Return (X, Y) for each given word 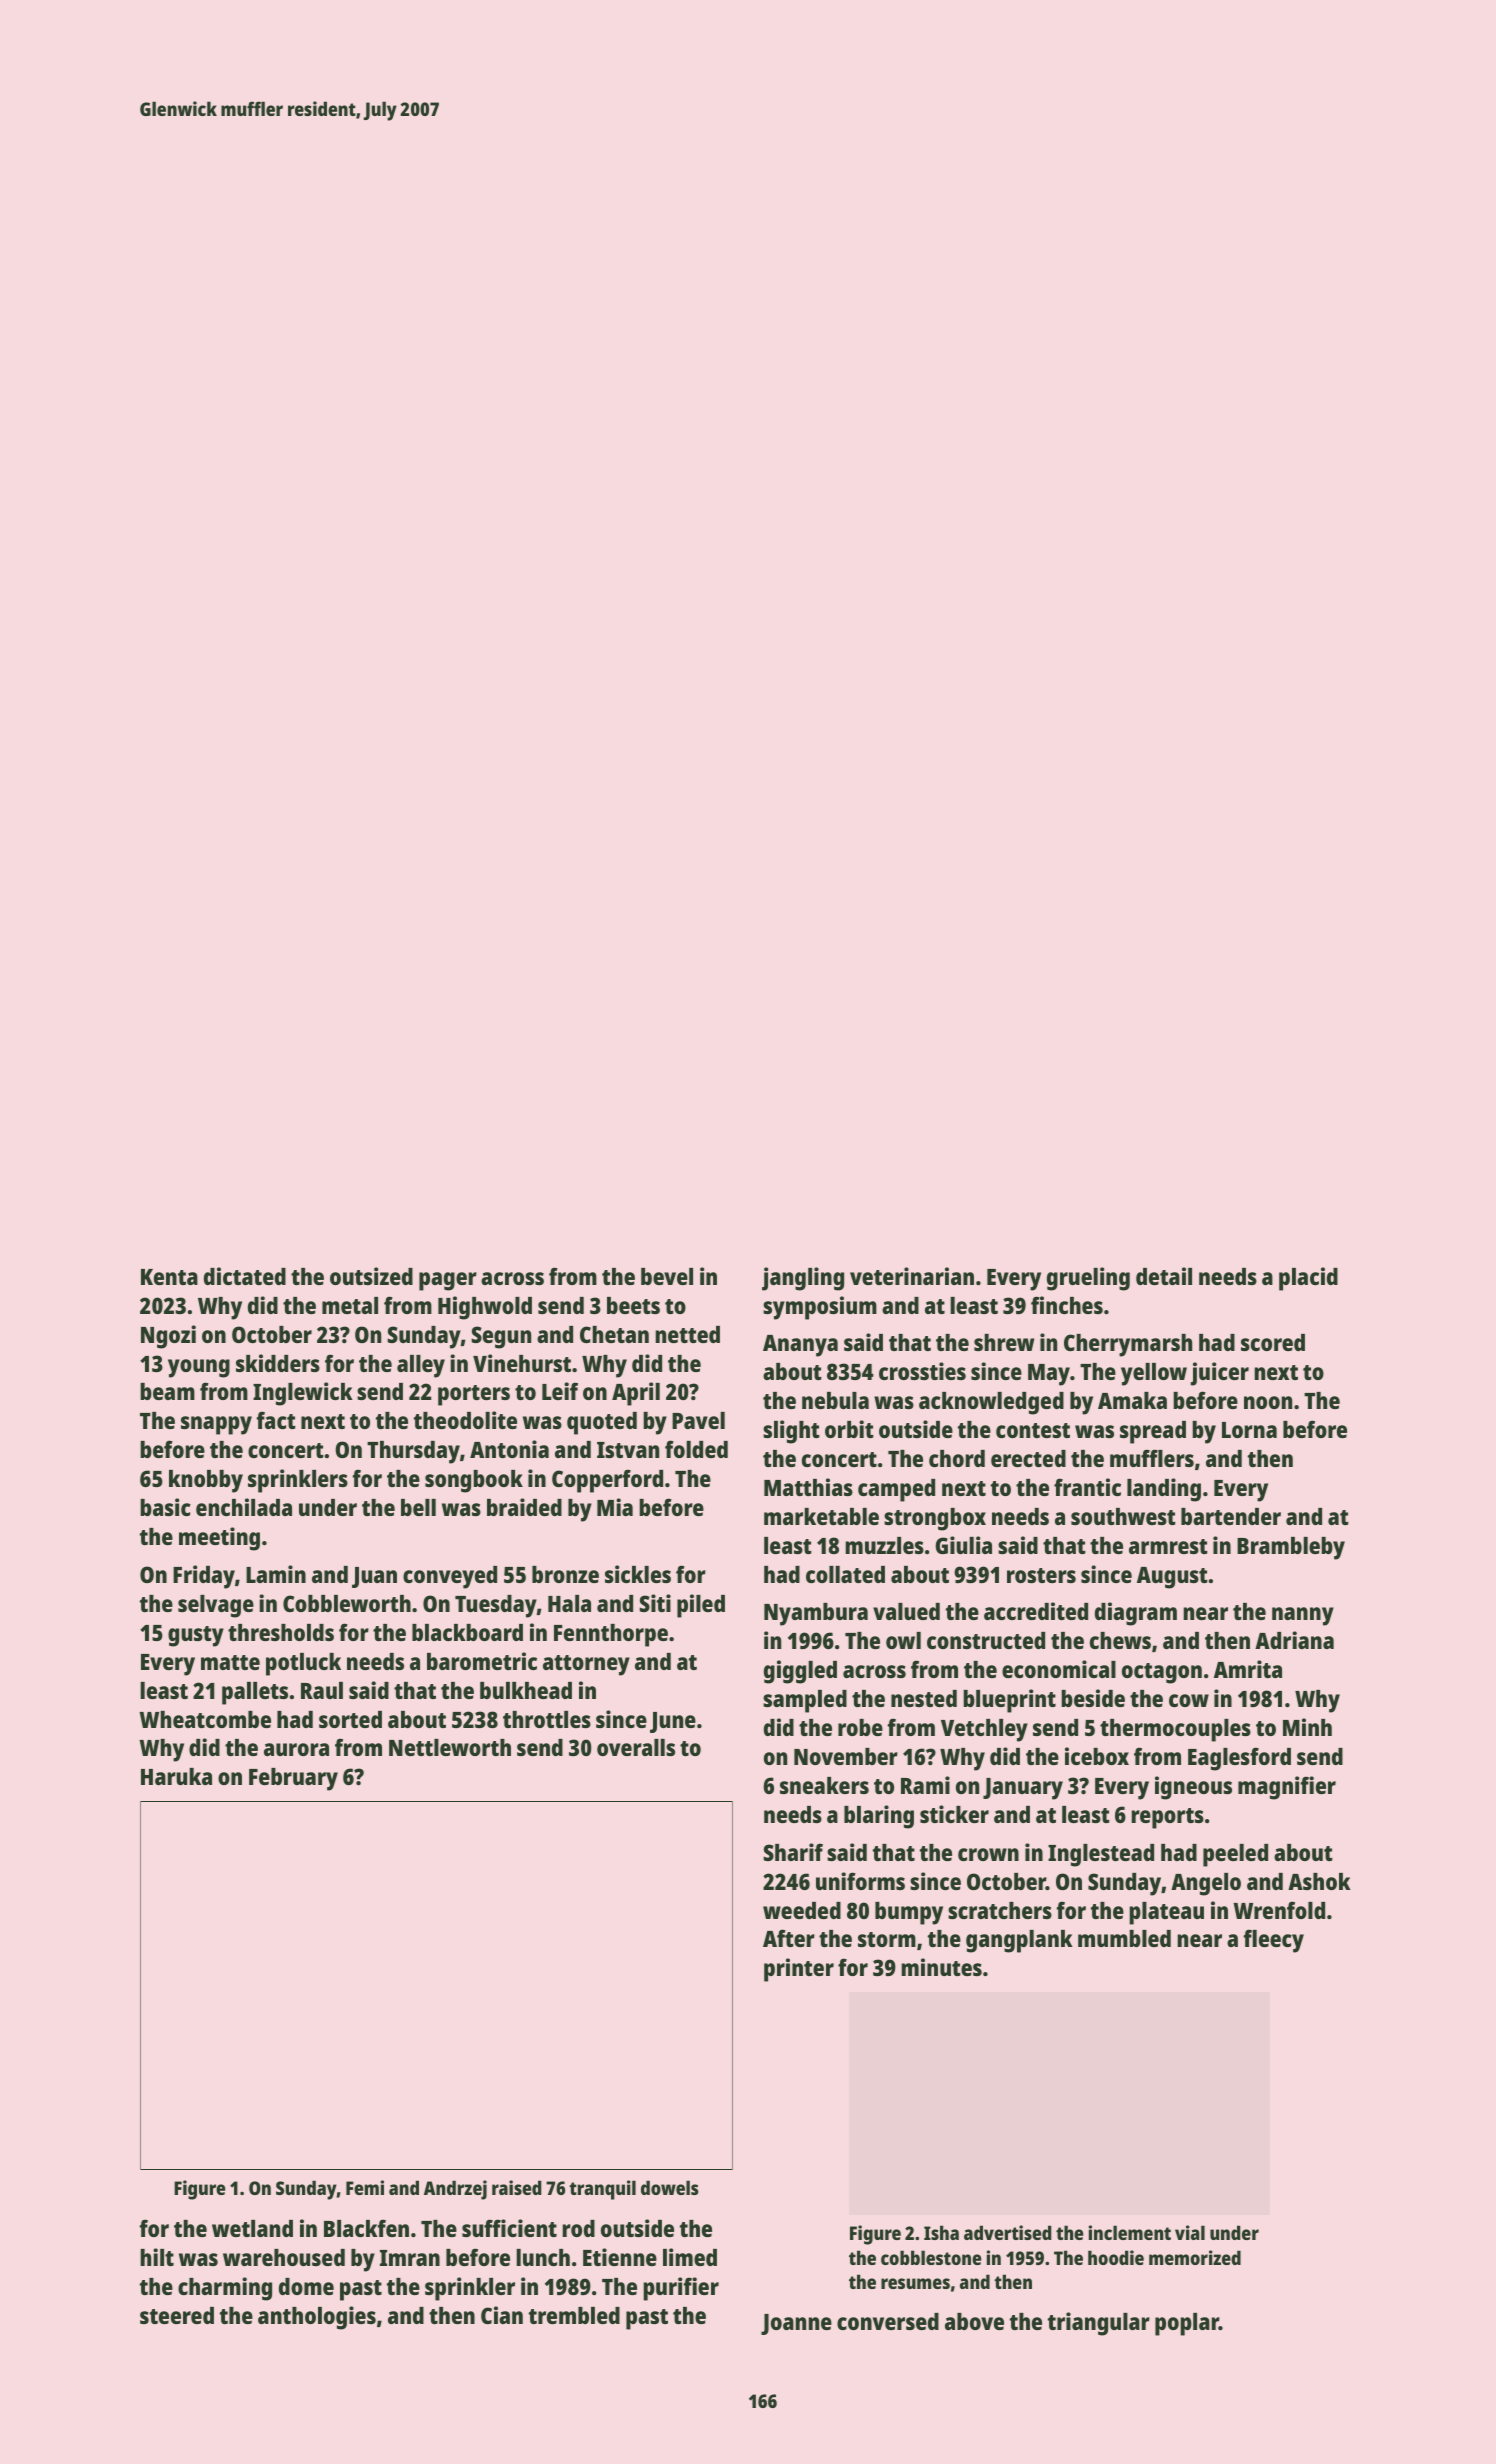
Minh (1307, 1727)
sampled (805, 1701)
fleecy (1274, 1941)
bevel (667, 1276)
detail (1164, 1276)
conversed (888, 2321)
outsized (371, 1276)
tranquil (602, 2190)
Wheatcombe (205, 1719)
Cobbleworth (347, 1603)
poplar (1187, 2324)
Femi (365, 2187)
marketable (821, 1516)
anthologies (317, 2318)
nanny (1303, 1616)
